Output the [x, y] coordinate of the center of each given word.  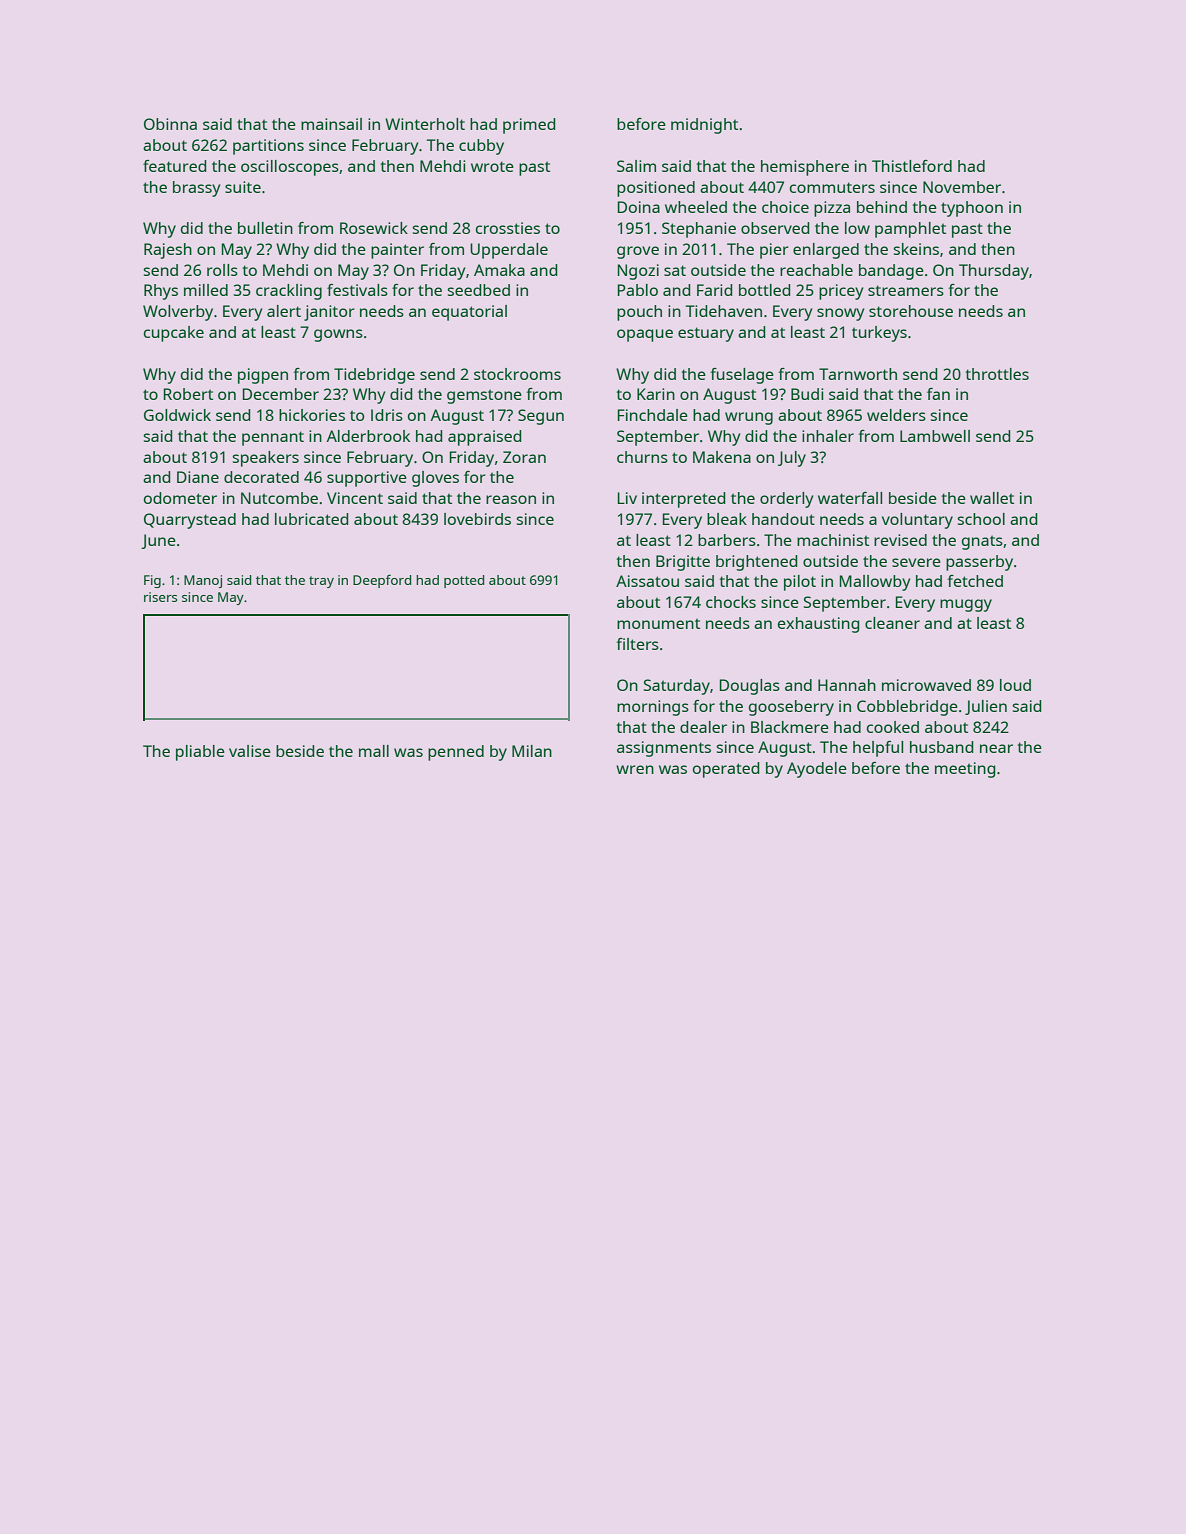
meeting [965, 770]
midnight [704, 126]
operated [726, 770]
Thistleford [912, 166]
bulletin [265, 228]
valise [250, 751]
